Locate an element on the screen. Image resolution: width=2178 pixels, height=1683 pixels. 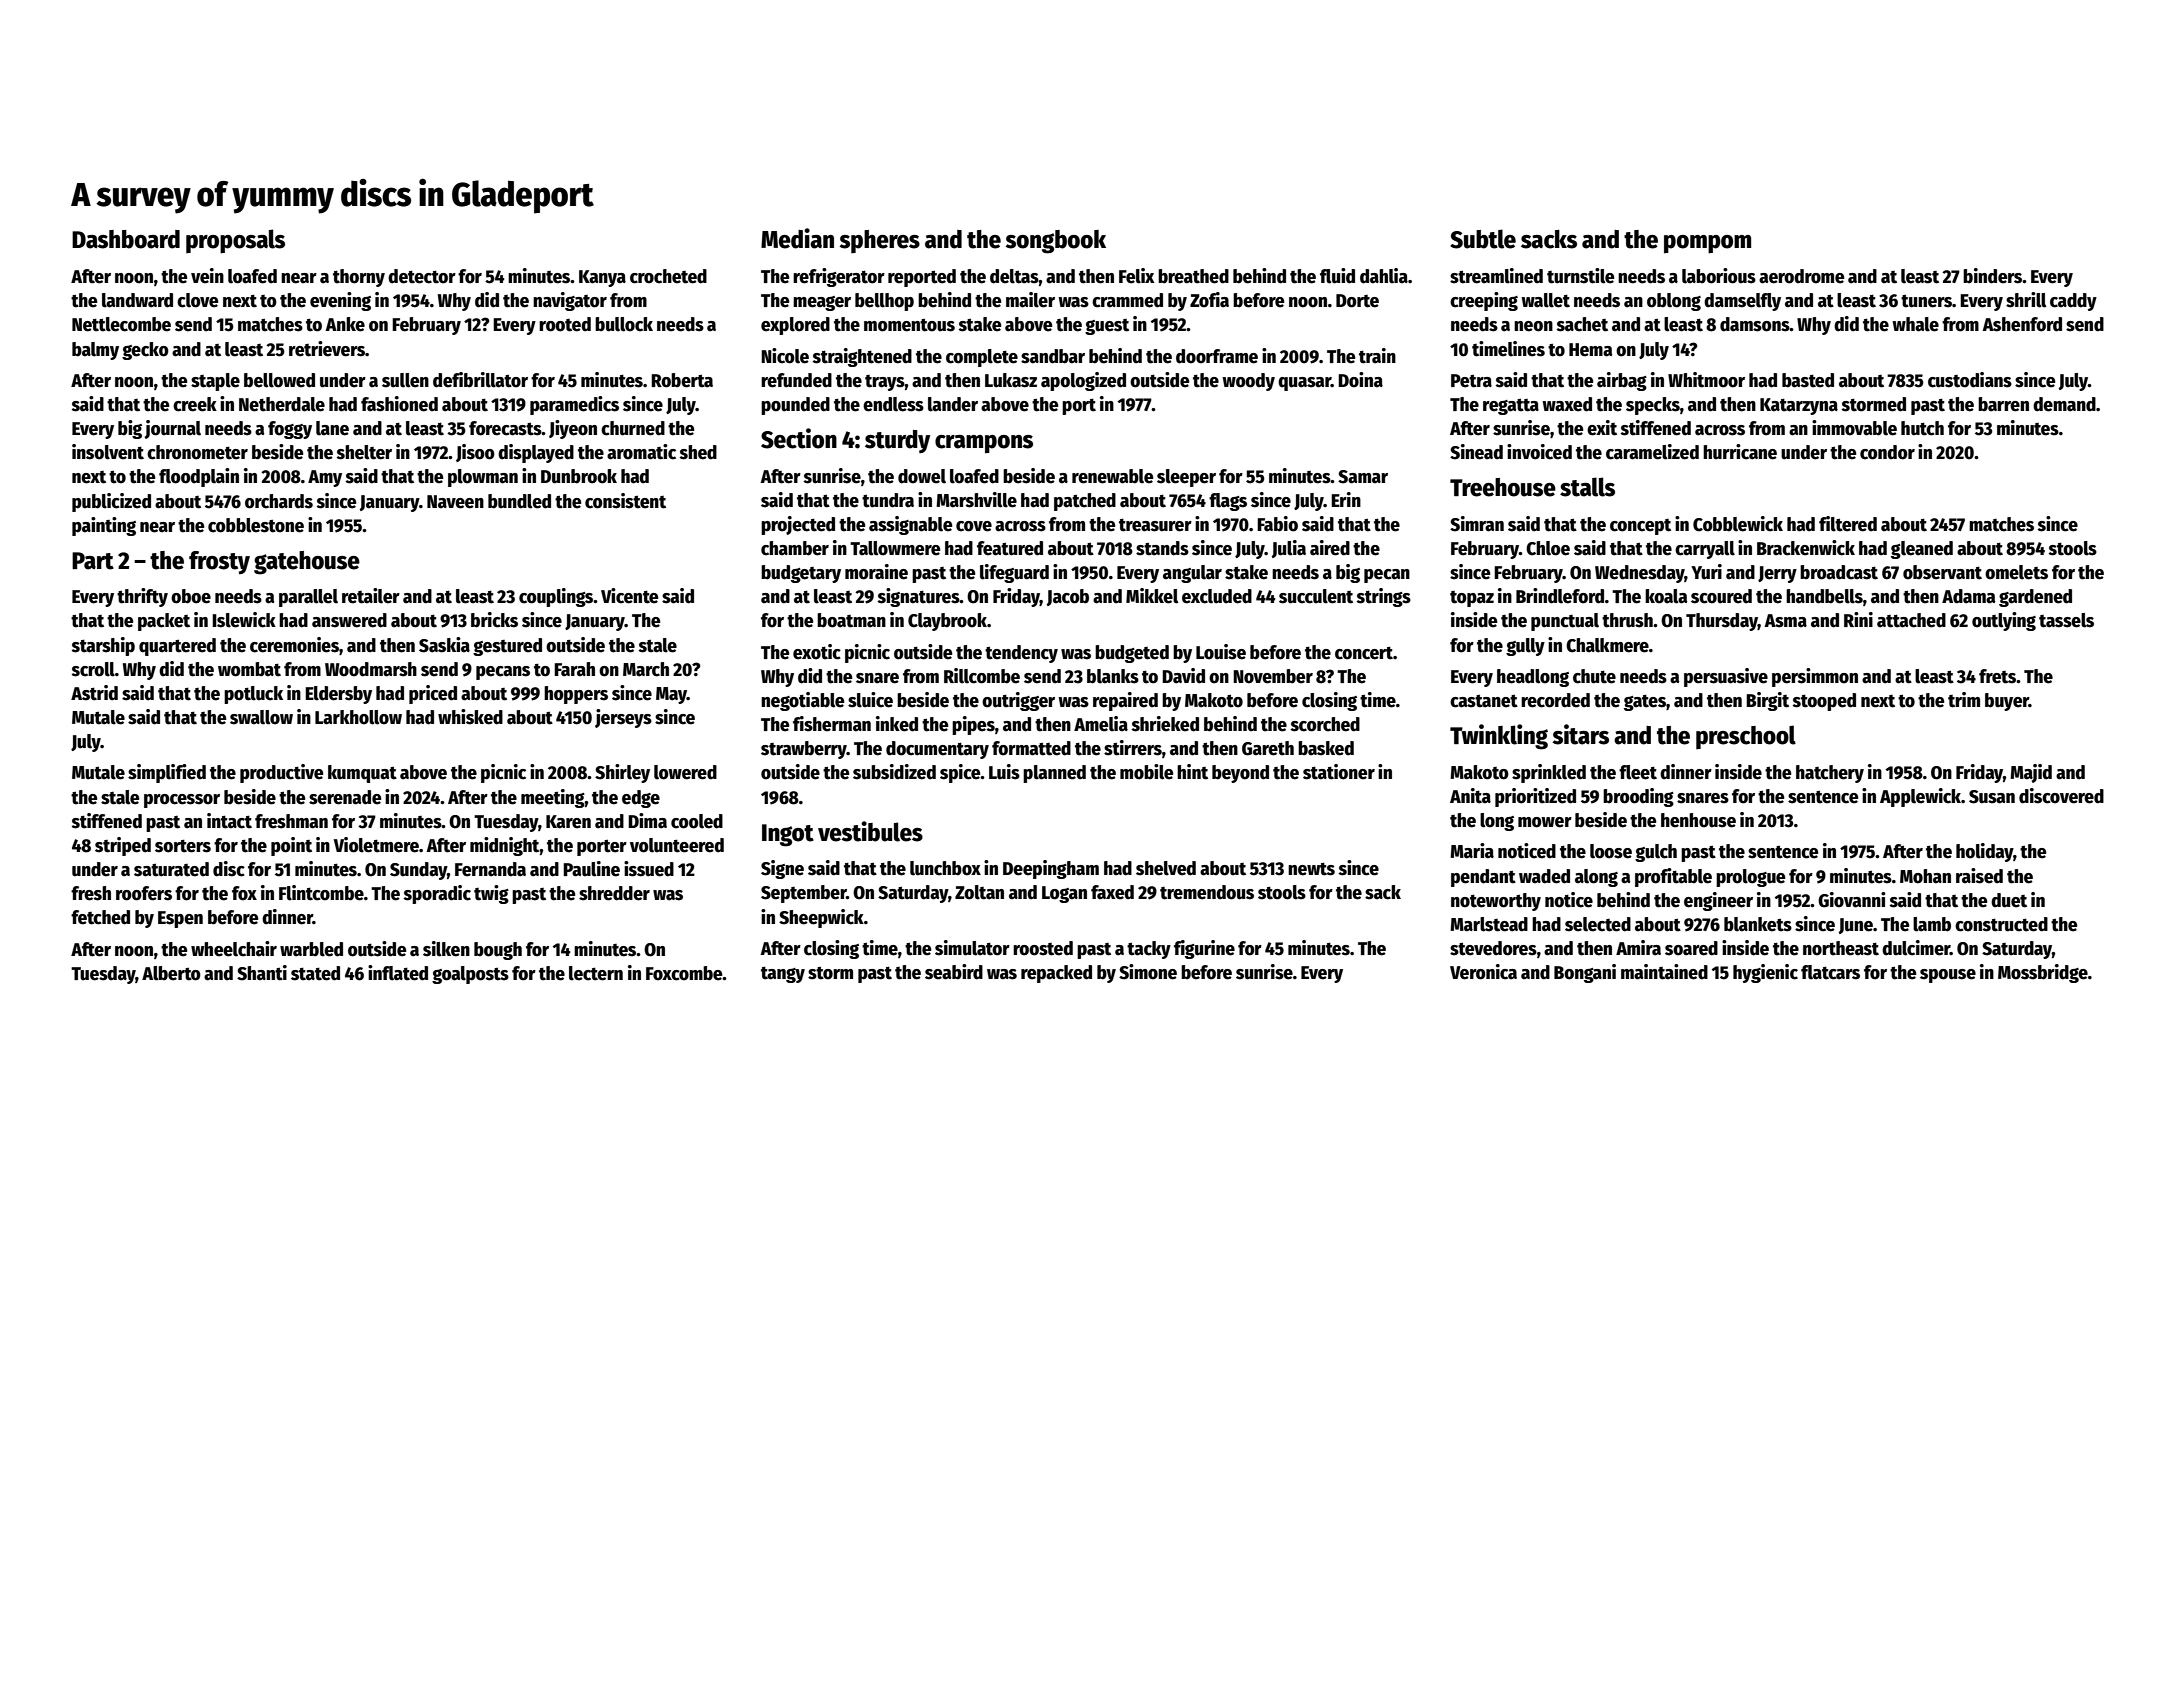
crampons is located at coordinates (984, 444).
